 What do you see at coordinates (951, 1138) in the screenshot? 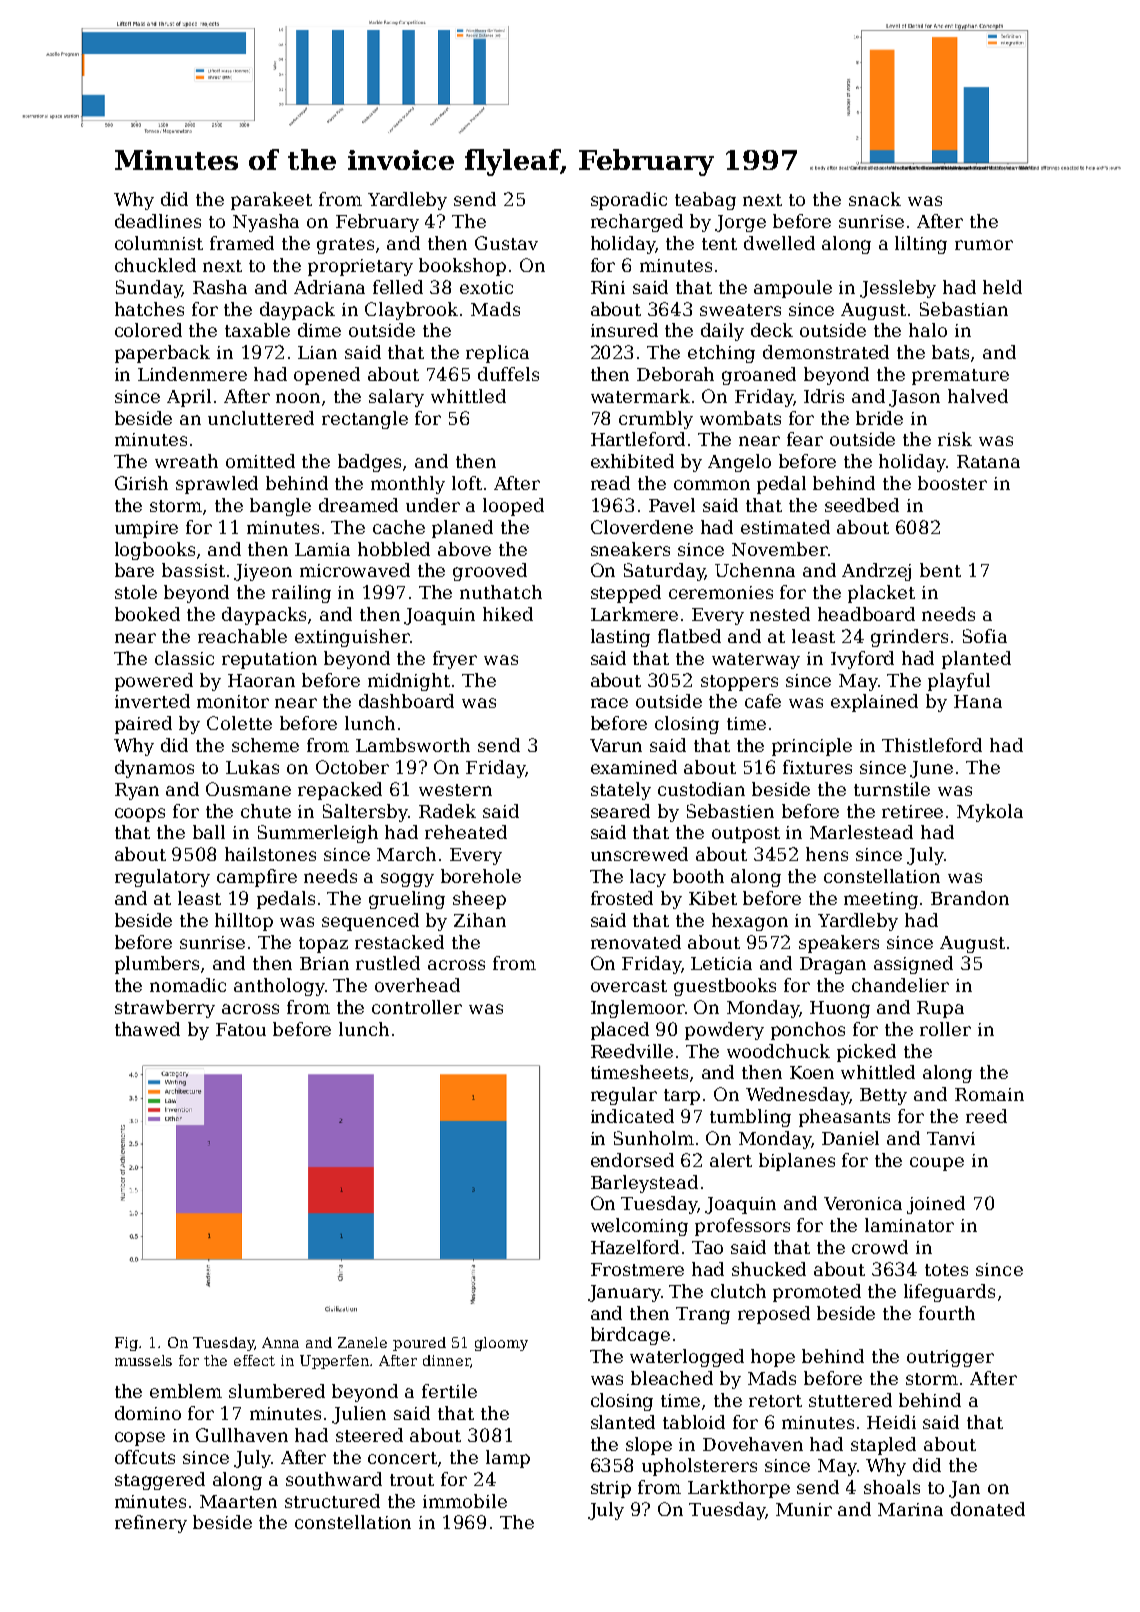
I see `Tanvi` at bounding box center [951, 1138].
